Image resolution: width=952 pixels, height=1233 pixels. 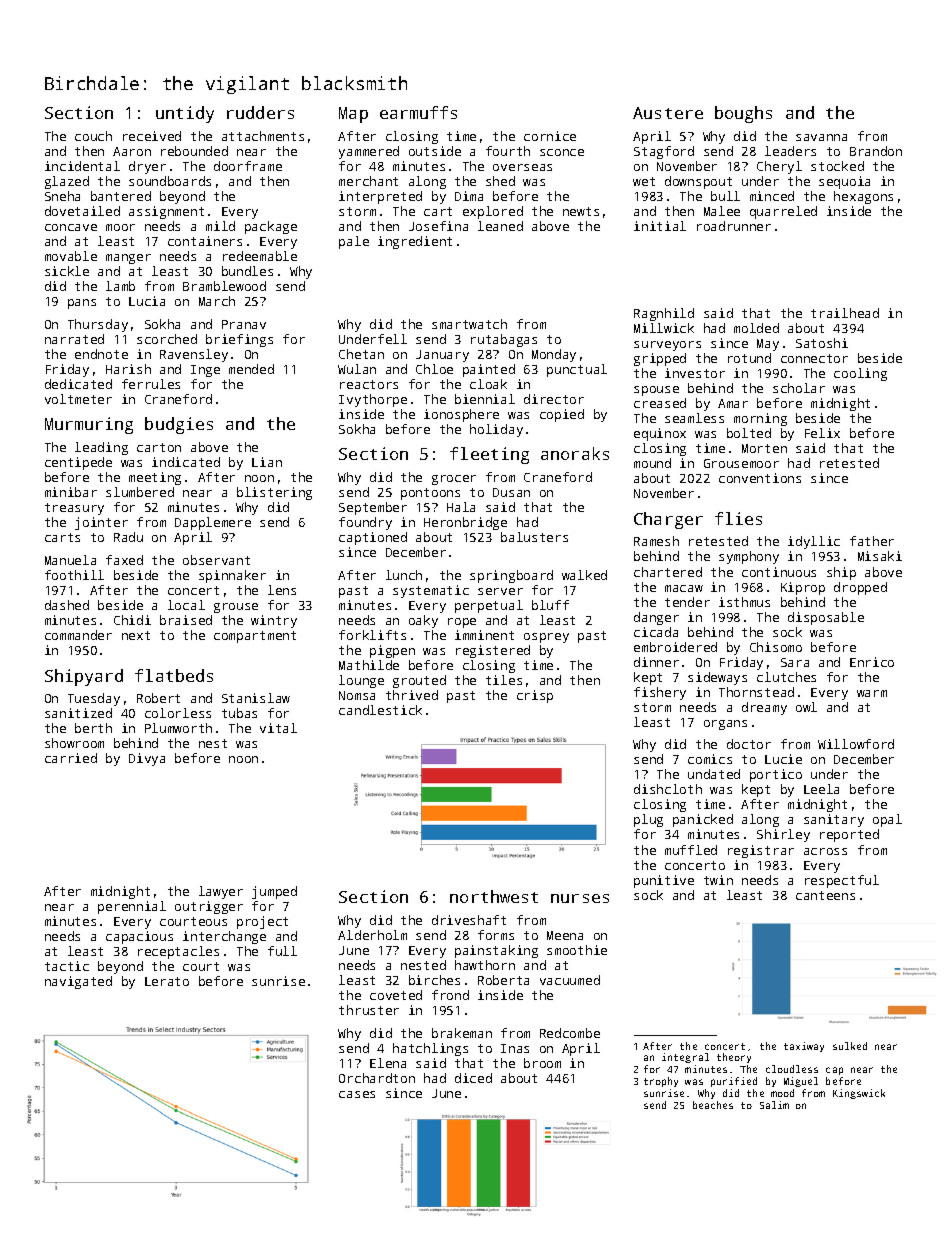 What do you see at coordinates (783, 212) in the screenshot?
I see `quarreled` at bounding box center [783, 212].
